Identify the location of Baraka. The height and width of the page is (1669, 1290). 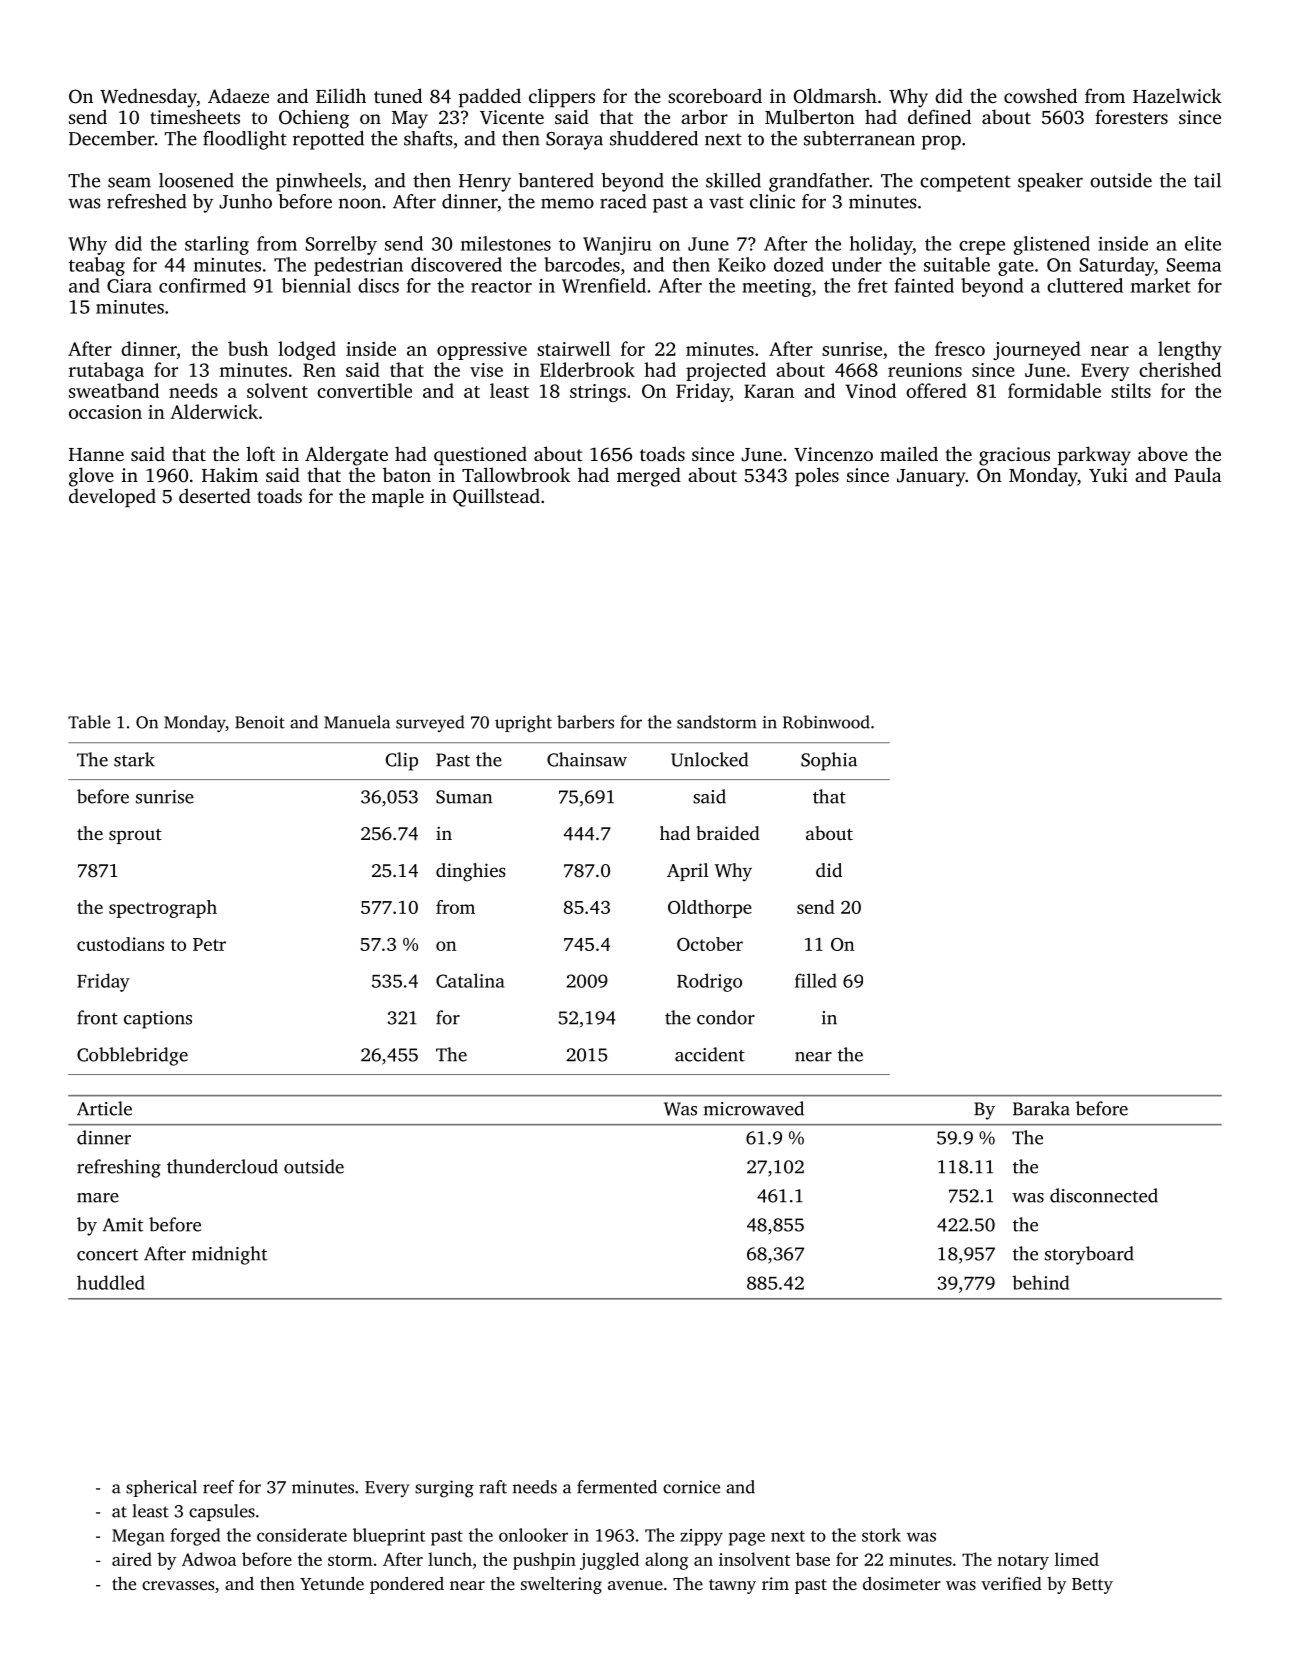
(1041, 1108).
